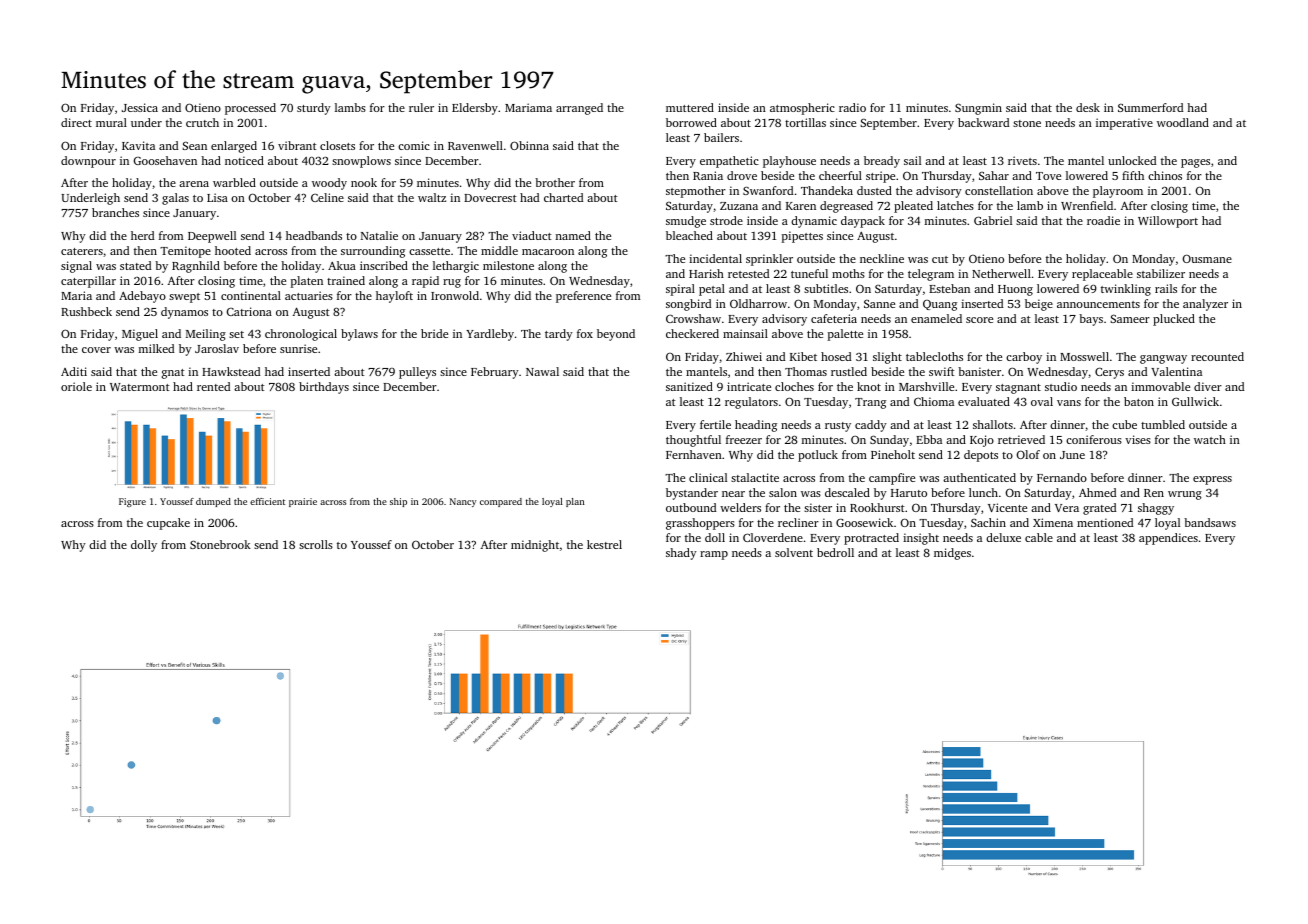 This image has height=924, width=1308. Describe the element at coordinates (88, 162) in the image. I see `downpour` at that location.
